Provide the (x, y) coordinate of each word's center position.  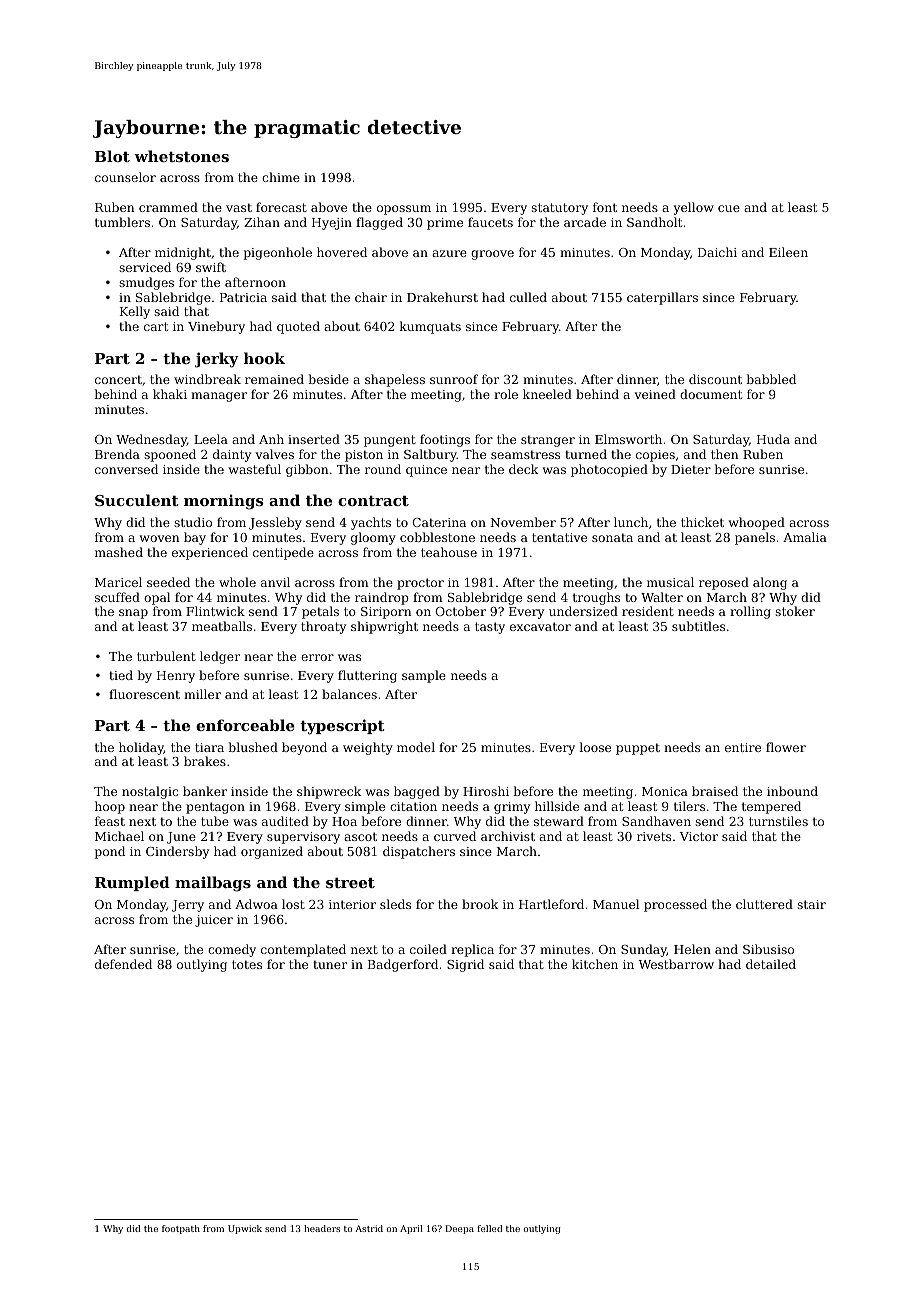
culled (528, 297)
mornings (224, 502)
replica (472, 950)
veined (655, 394)
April (411, 1229)
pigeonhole (278, 253)
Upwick (245, 1229)
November (523, 522)
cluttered (764, 904)
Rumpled (132, 883)
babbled (771, 379)
